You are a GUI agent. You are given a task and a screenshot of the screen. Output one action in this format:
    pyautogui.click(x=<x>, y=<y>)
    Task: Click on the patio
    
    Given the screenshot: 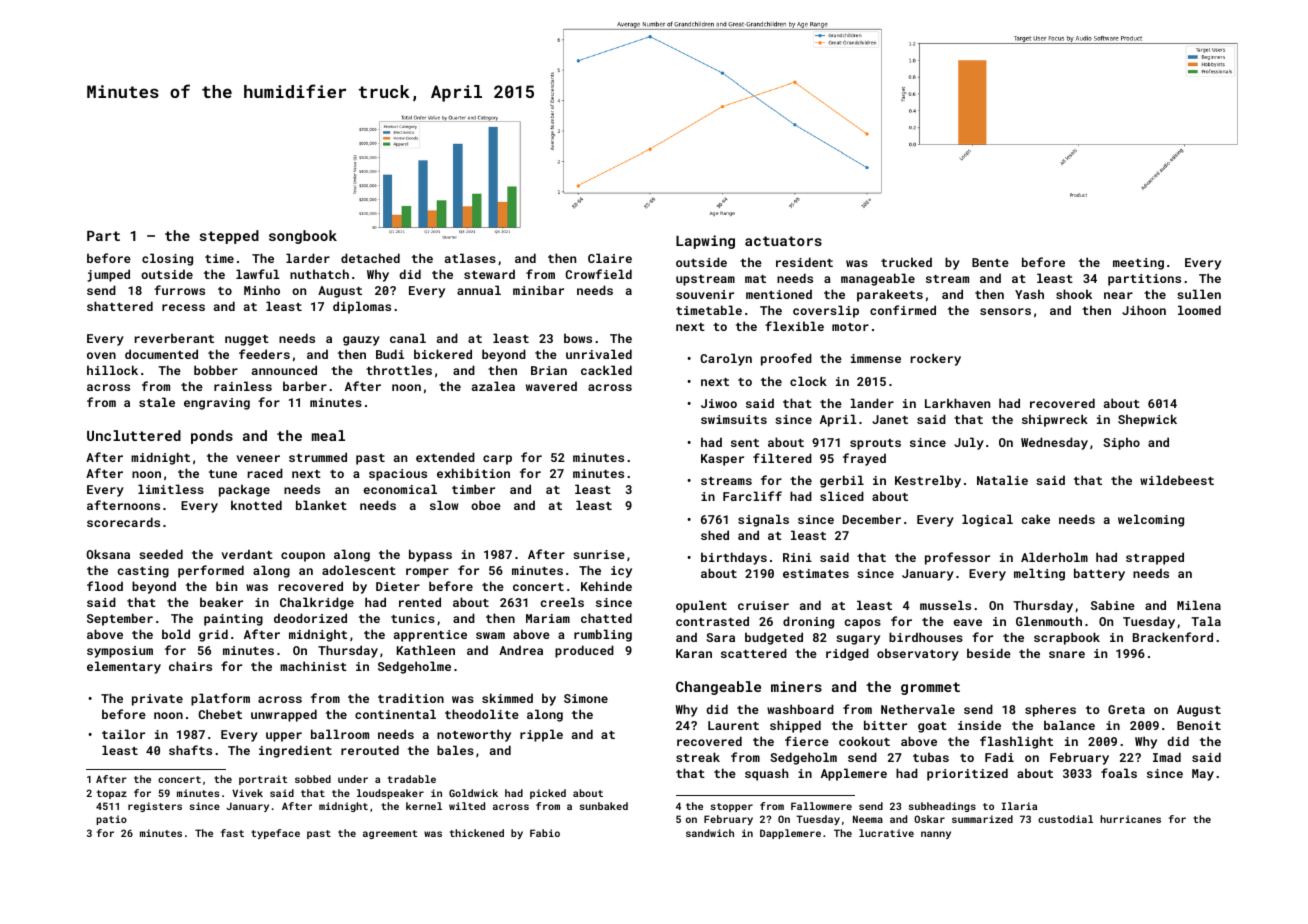 What is the action you would take?
    pyautogui.click(x=111, y=820)
